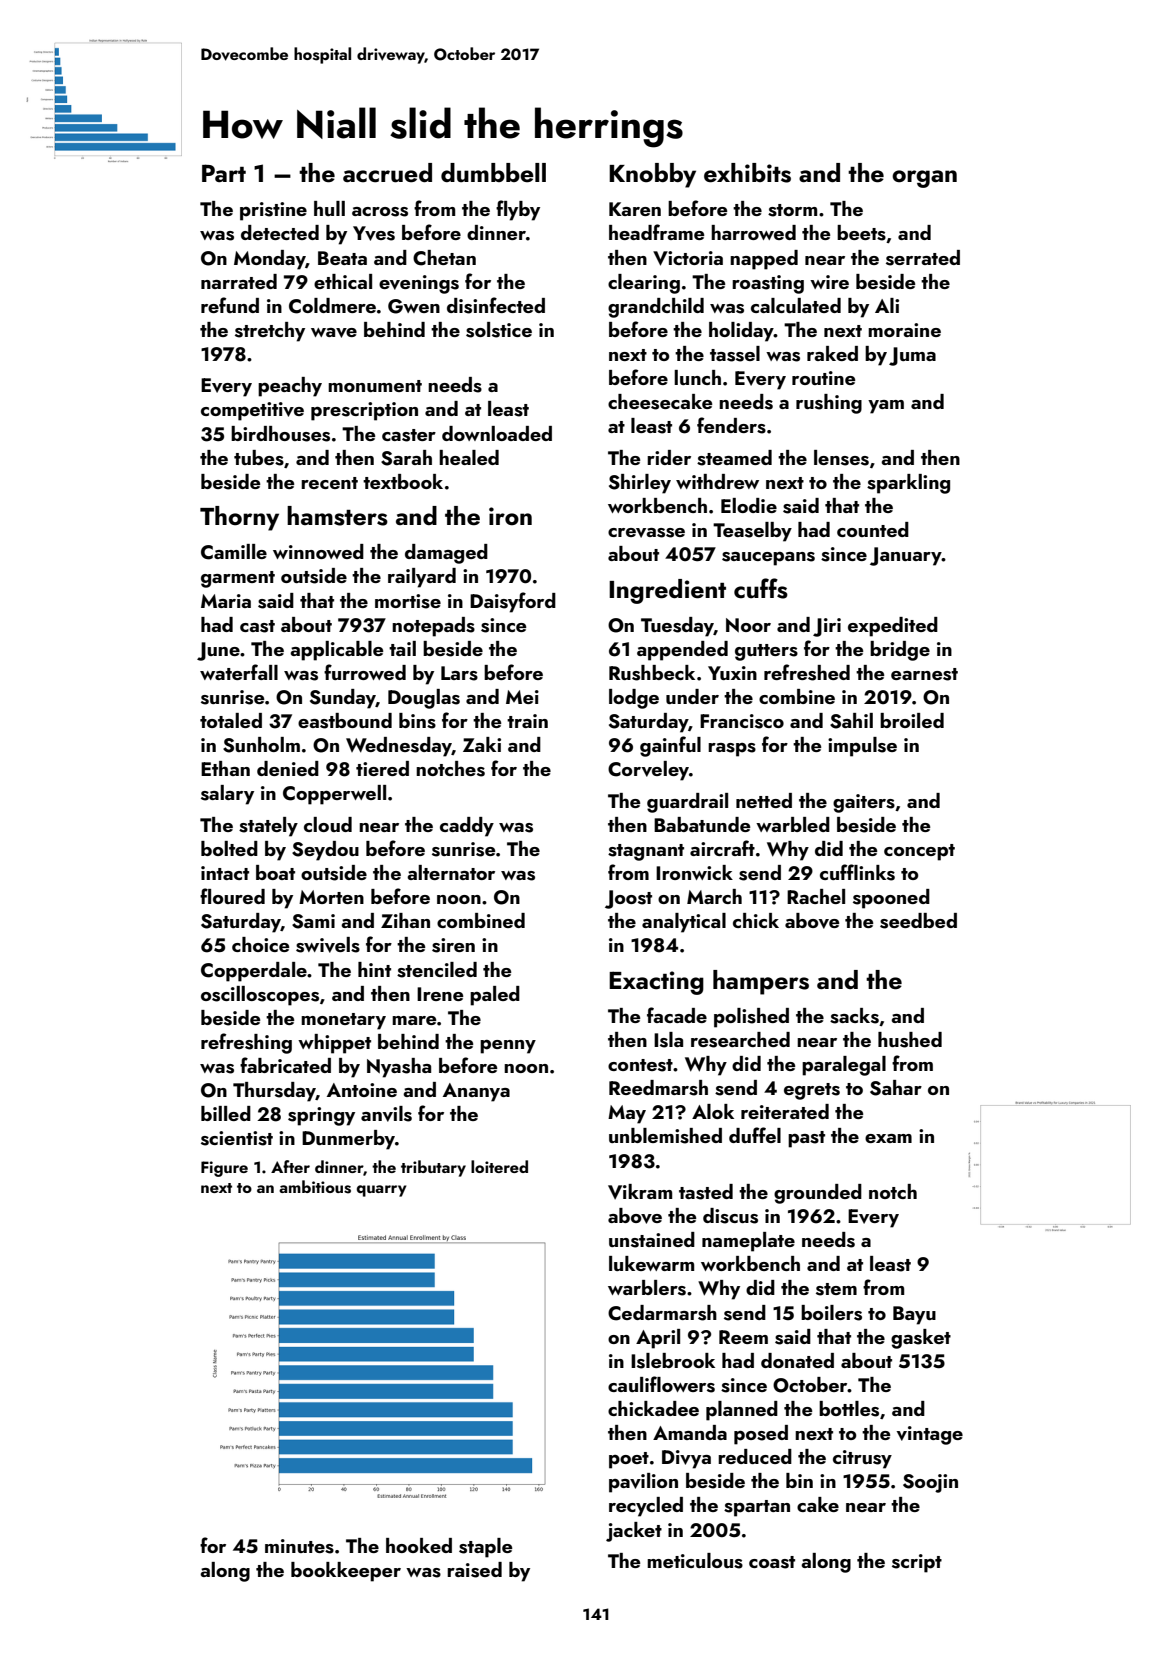 This document has width=1165, height=1654. What do you see at coordinates (656, 308) in the document?
I see `grandchild` at bounding box center [656, 308].
